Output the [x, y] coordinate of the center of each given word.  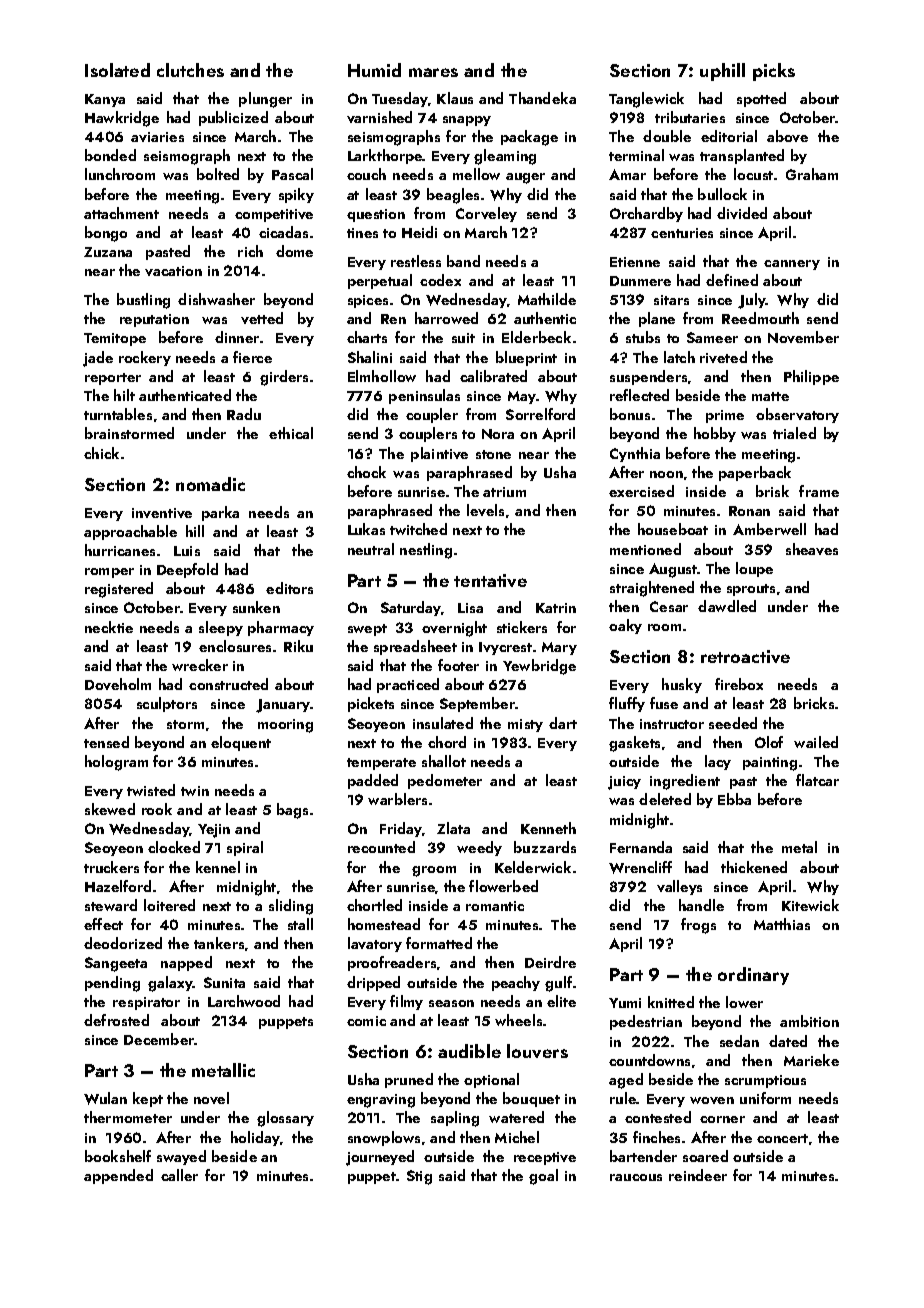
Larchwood [244, 1001]
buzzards [545, 847]
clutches [190, 70]
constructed [228, 684]
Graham [812, 174]
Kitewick [810, 905]
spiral [245, 848]
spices [368, 301]
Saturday [411, 608]
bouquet [531, 1099]
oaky [625, 626]
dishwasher [216, 299]
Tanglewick [646, 100]
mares [433, 72]
